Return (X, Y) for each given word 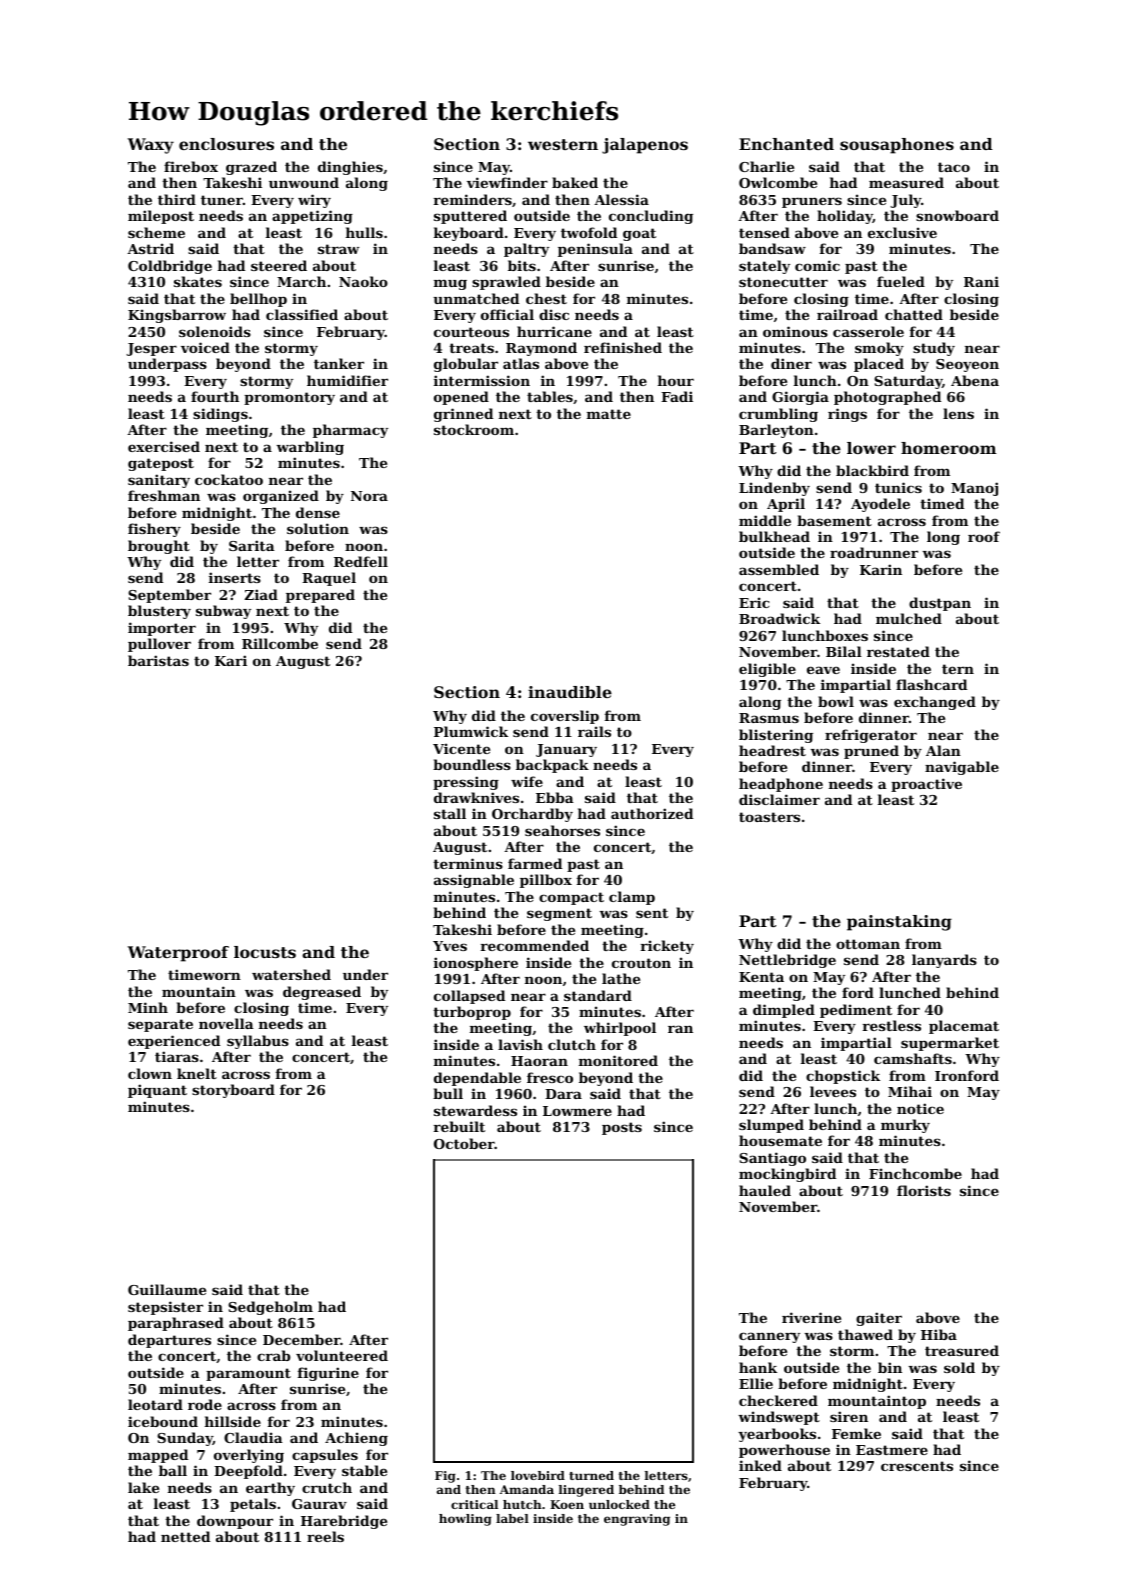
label (512, 1518)
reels (325, 1536)
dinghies (350, 168)
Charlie (766, 166)
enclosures (226, 144)
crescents (917, 1466)
